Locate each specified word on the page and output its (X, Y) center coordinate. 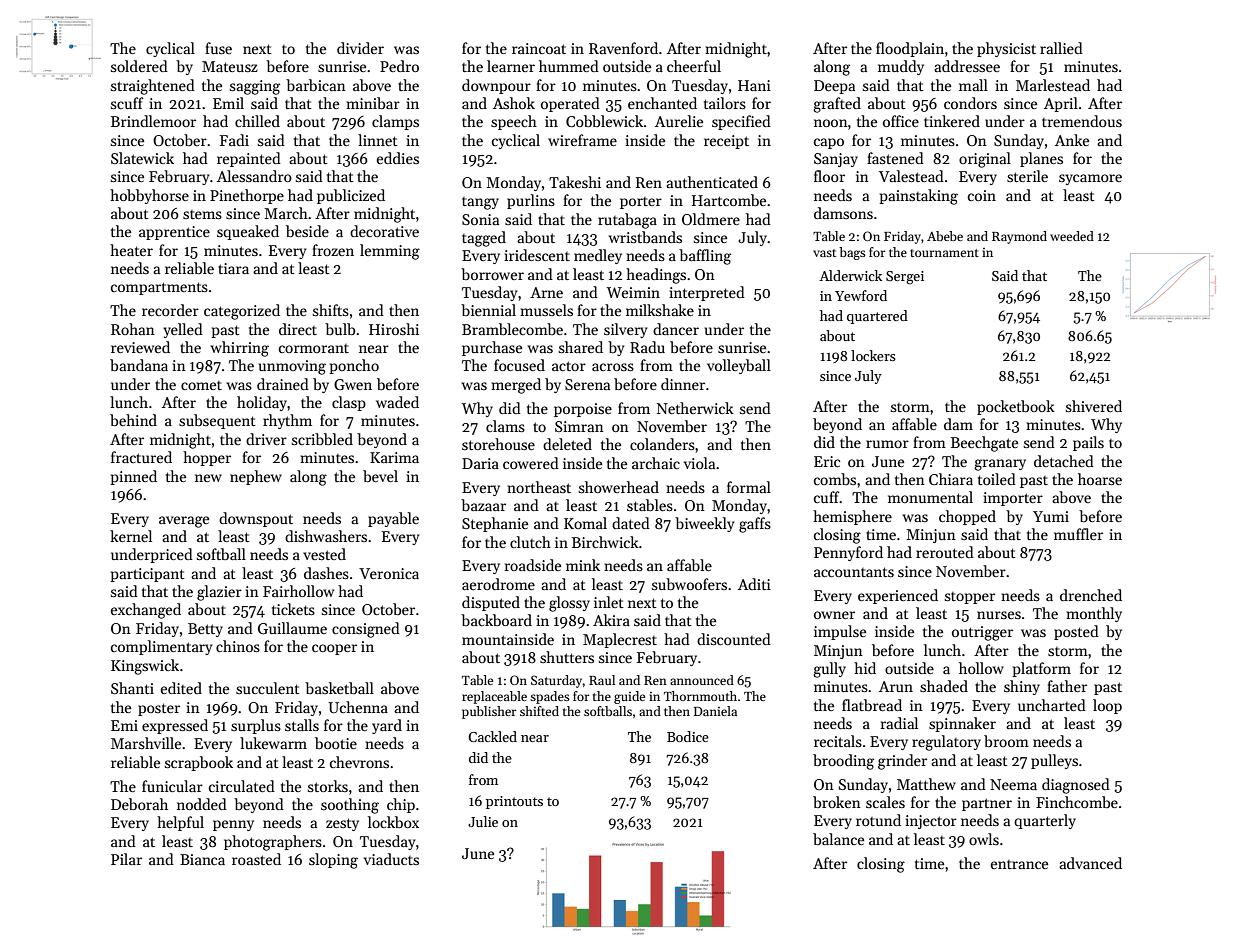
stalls (302, 725)
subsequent (217, 421)
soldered (139, 66)
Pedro (399, 66)
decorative (384, 231)
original (985, 160)
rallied (1061, 48)
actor (569, 366)
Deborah (139, 804)
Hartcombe (729, 200)
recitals (838, 741)
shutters (567, 657)
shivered (1094, 406)
